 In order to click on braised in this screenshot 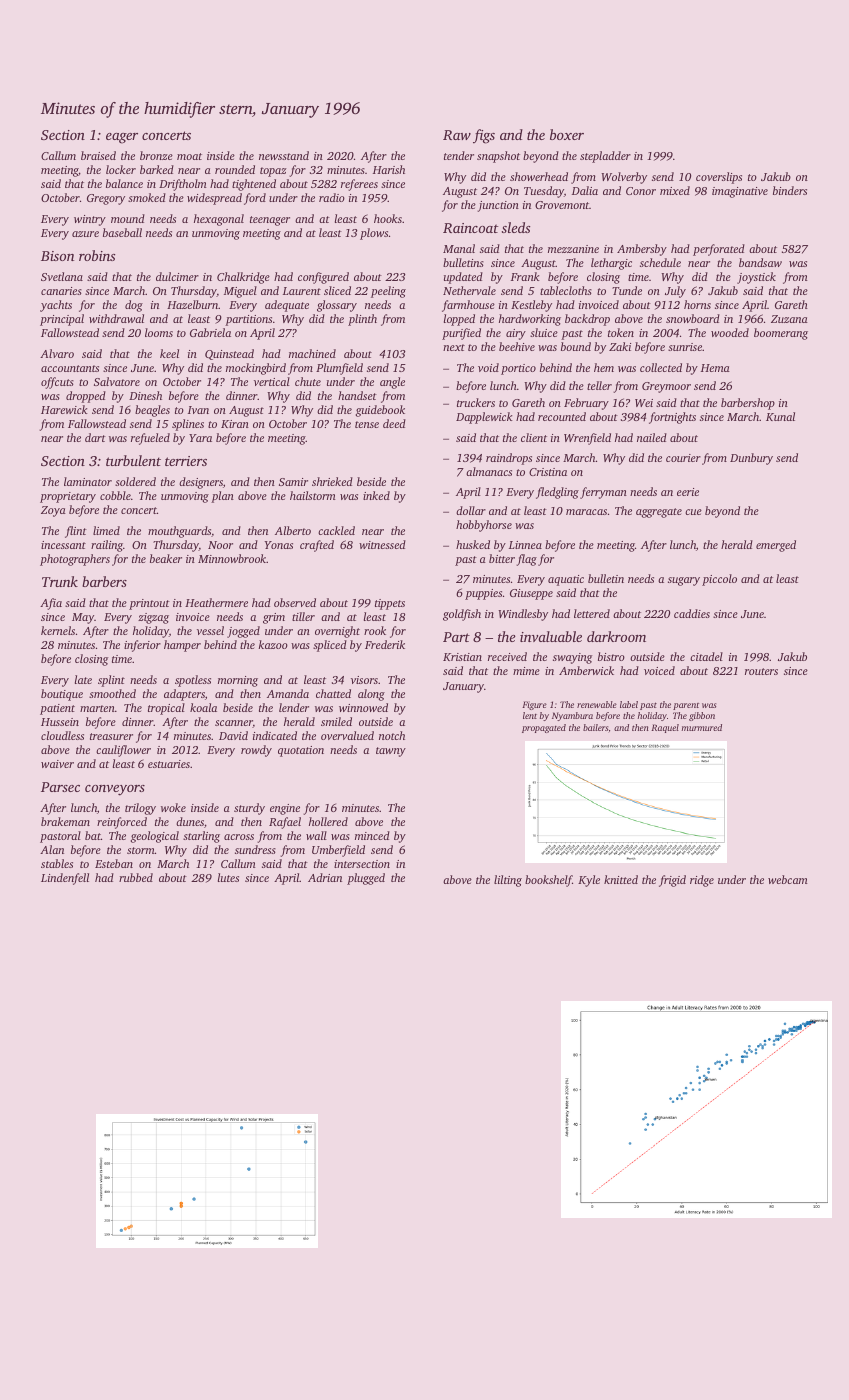, I will do `click(98, 155)`.
